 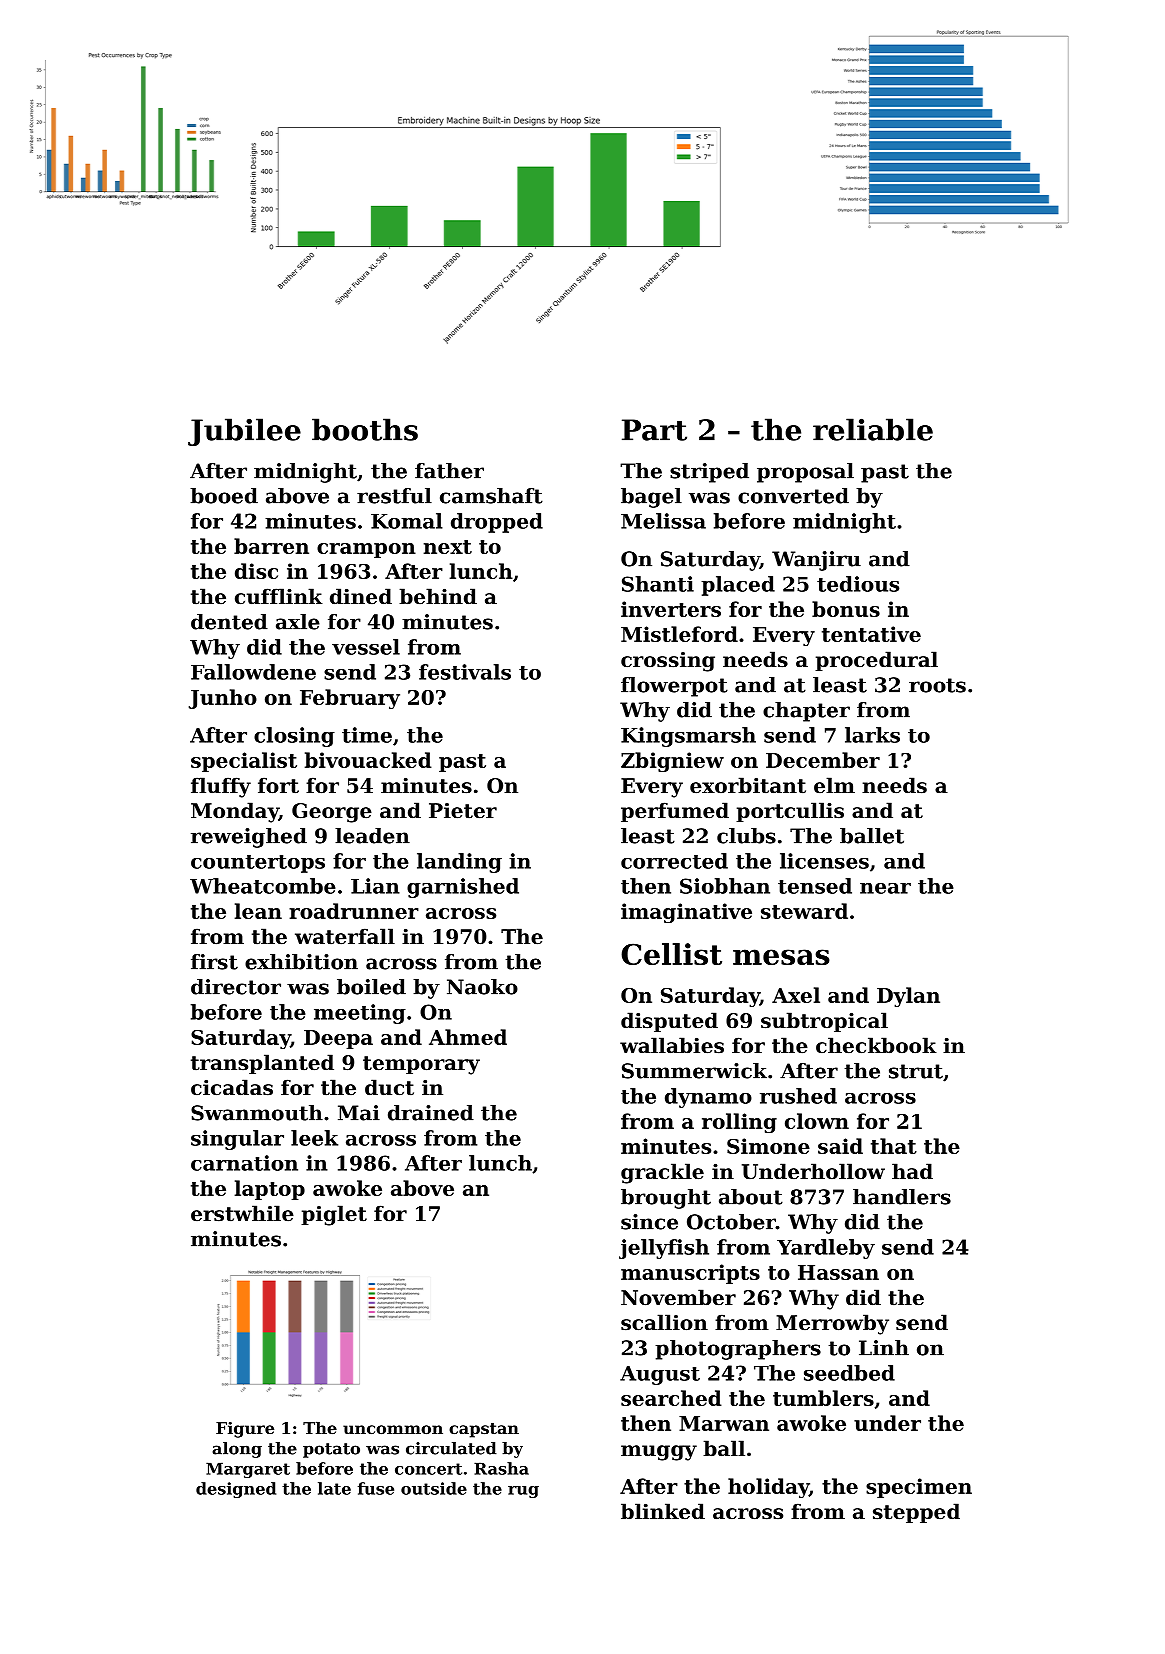 What do you see at coordinates (902, 1197) in the page?
I see `handlers` at bounding box center [902, 1197].
